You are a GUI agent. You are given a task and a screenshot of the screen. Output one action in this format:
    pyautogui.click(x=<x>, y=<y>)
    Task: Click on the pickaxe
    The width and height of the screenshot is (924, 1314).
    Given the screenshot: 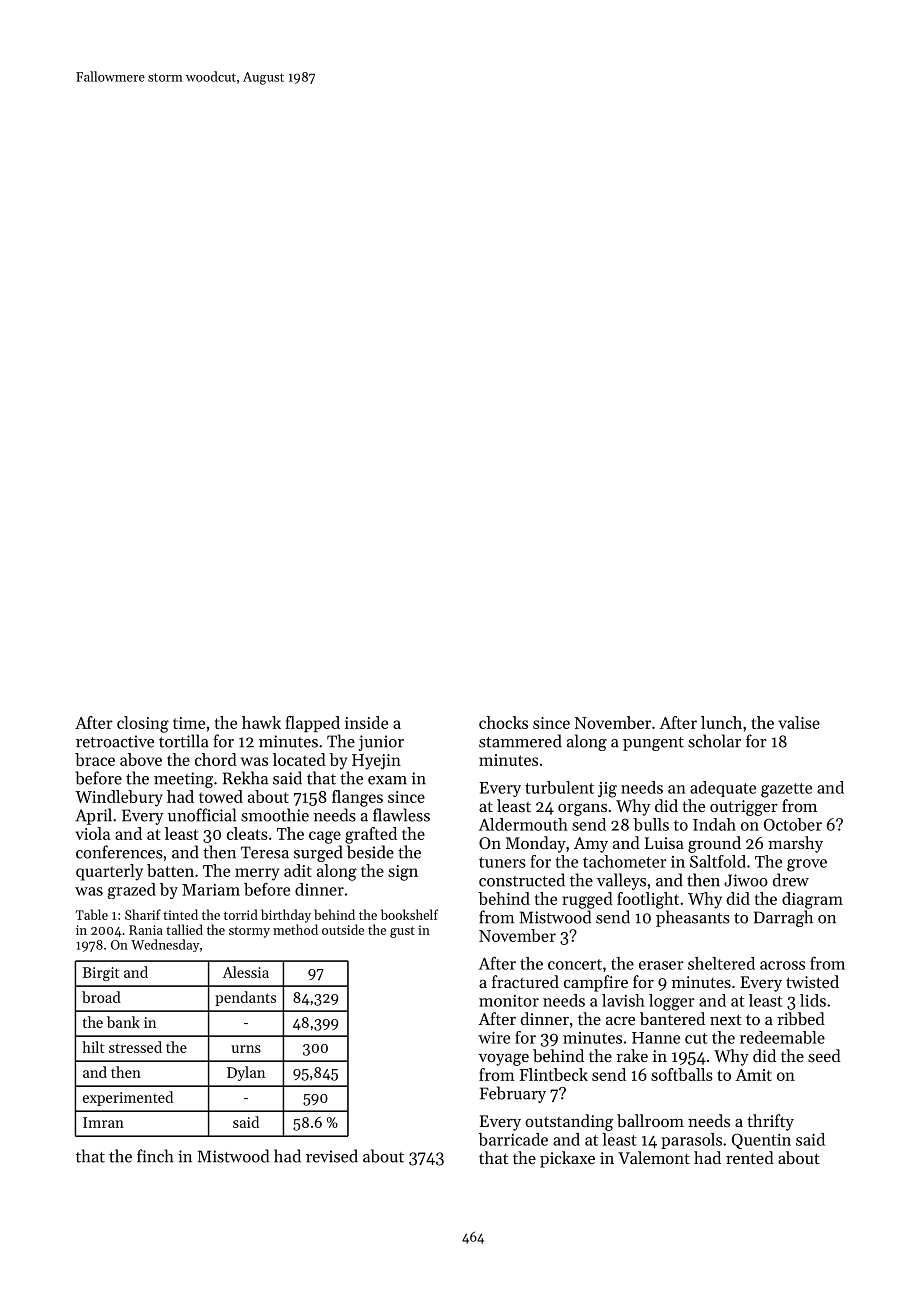 What is the action you would take?
    pyautogui.click(x=567, y=1159)
